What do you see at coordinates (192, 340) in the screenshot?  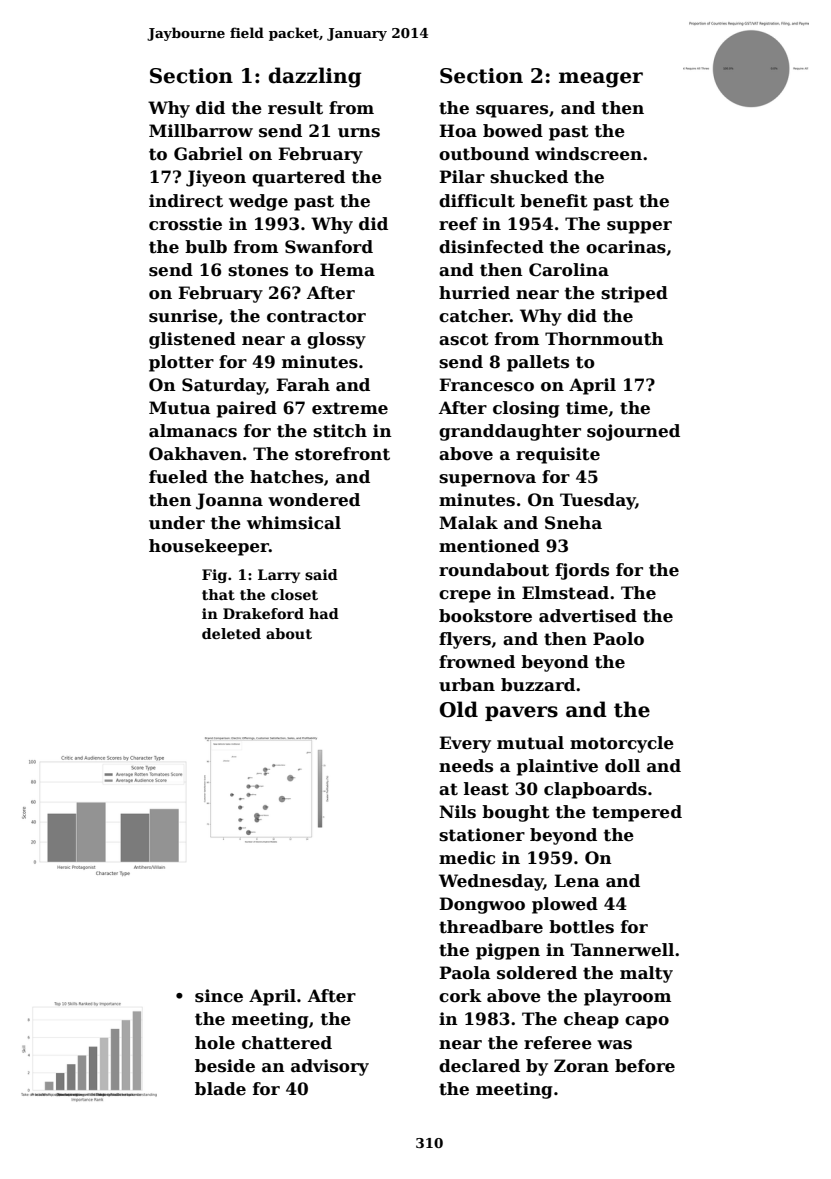 I see `glistened` at bounding box center [192, 340].
